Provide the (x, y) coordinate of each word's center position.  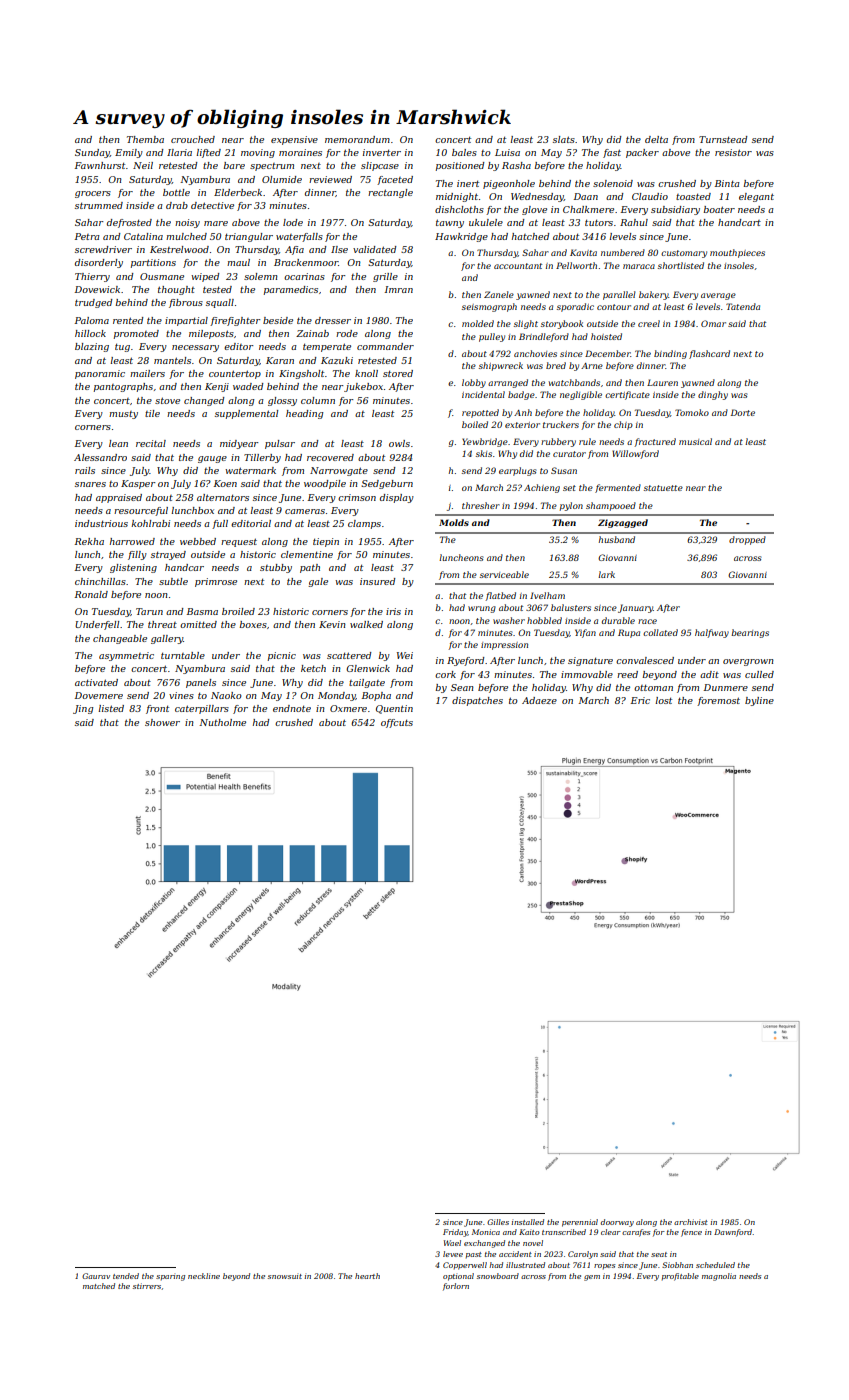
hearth (367, 1276)
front (157, 709)
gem (592, 1278)
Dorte (743, 412)
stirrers (147, 1286)
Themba (145, 139)
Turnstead (723, 139)
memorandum (357, 139)
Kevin (332, 624)
